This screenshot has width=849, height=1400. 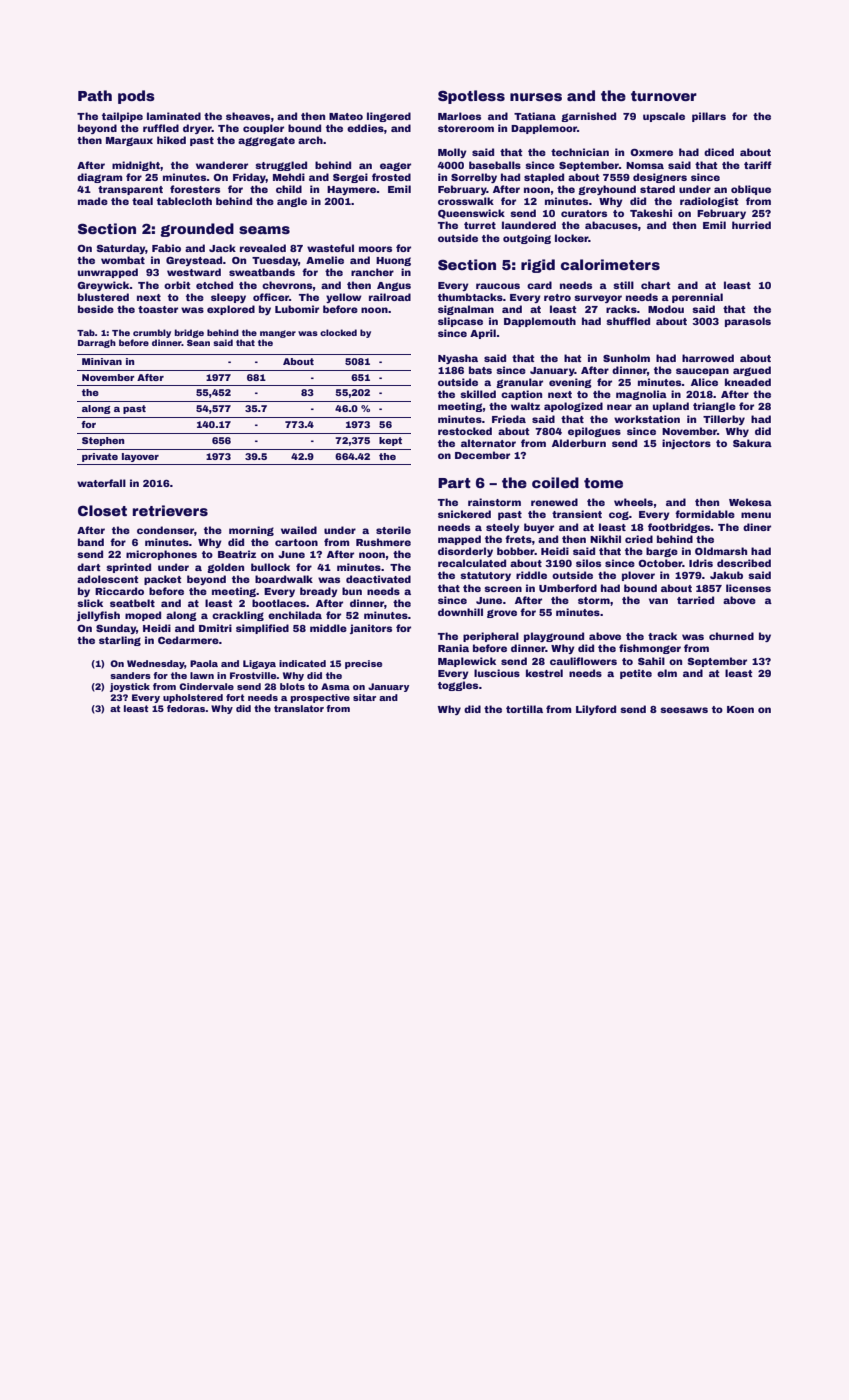 What do you see at coordinates (524, 709) in the screenshot?
I see `tortilla` at bounding box center [524, 709].
